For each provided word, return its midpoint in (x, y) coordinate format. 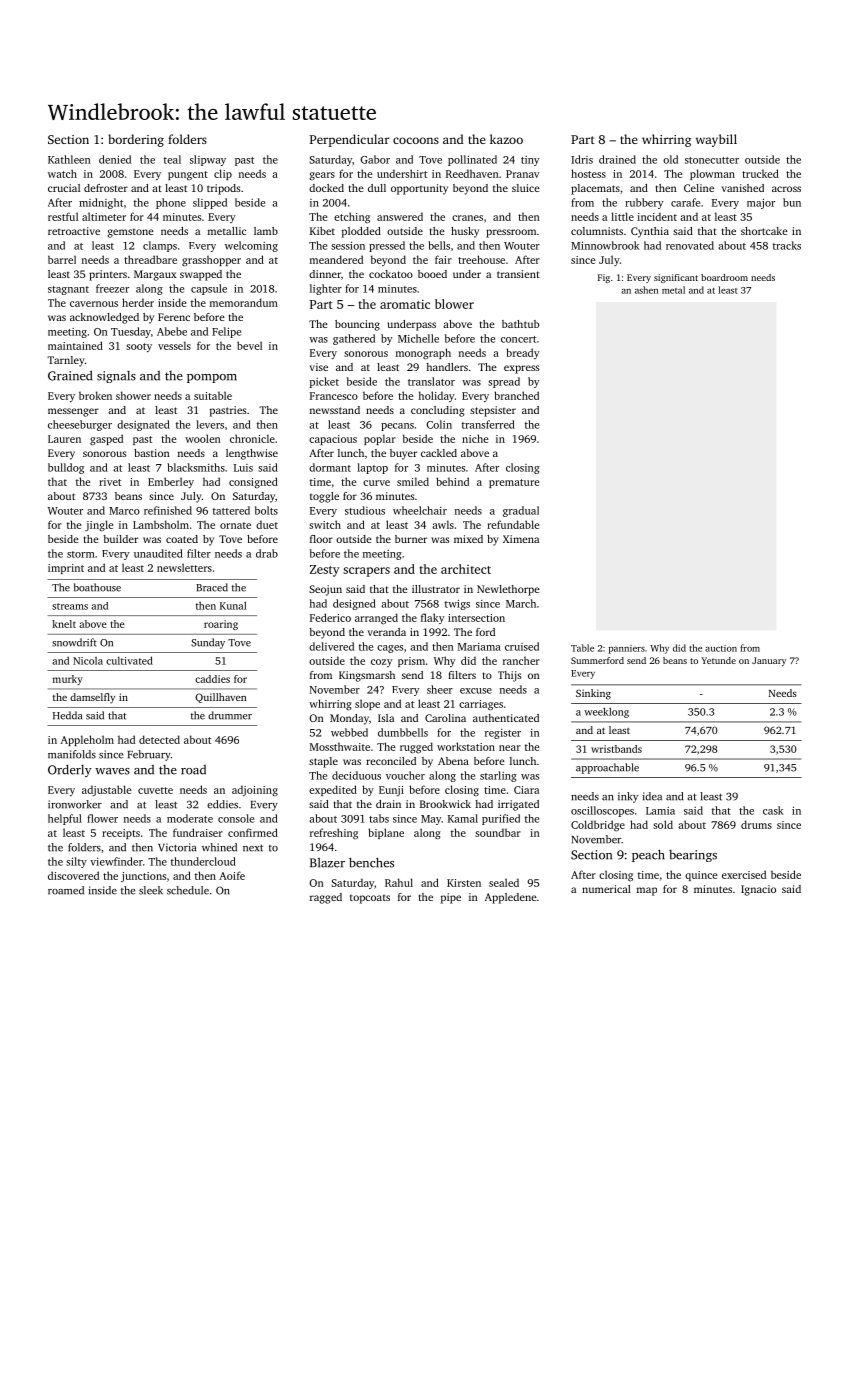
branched (516, 395)
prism (411, 662)
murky (68, 680)
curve (376, 483)
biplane (386, 833)
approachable (607, 768)
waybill (716, 140)
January (769, 661)
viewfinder (116, 861)
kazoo (506, 139)
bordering (136, 140)
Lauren (64, 439)
